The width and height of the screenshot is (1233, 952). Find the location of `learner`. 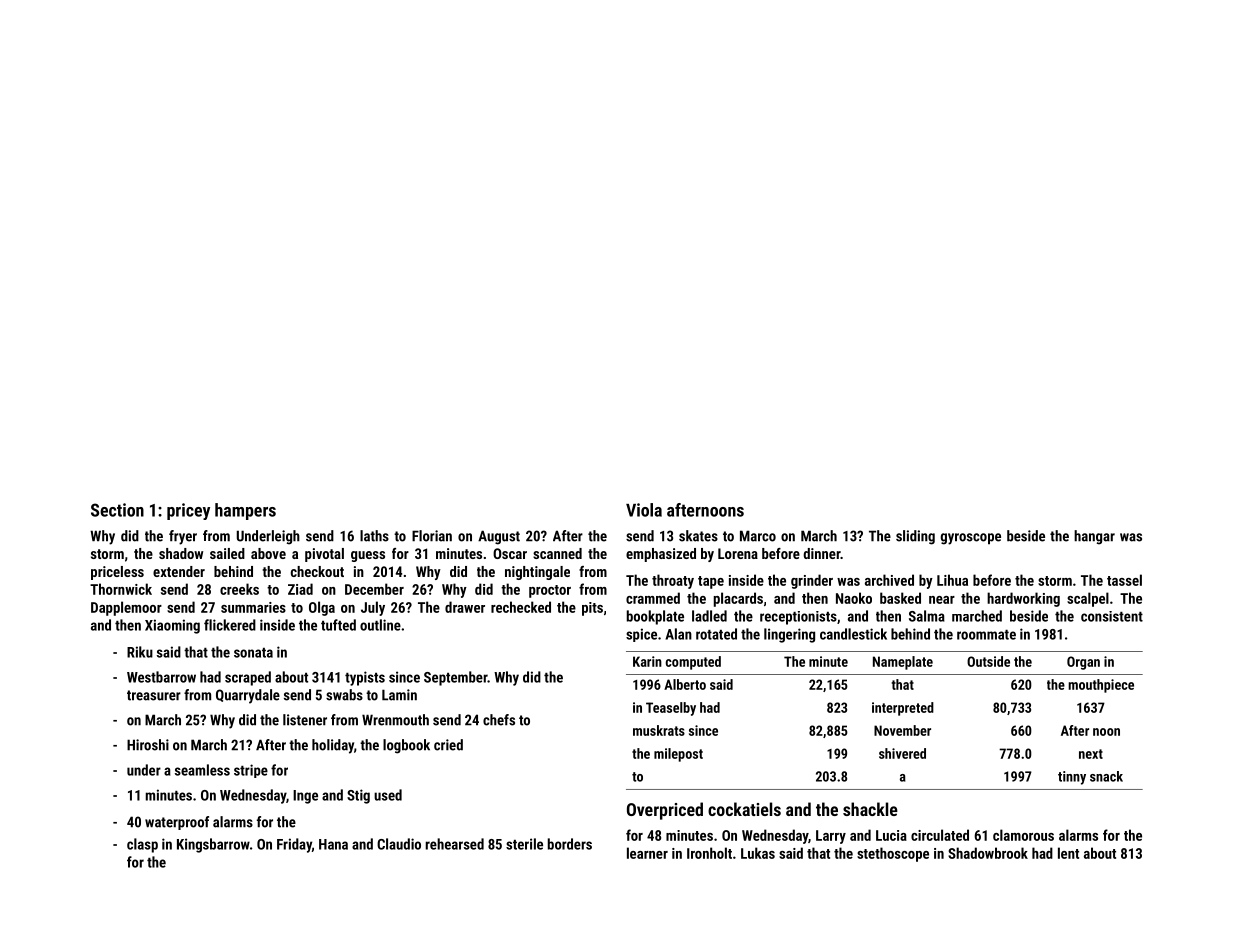

learner is located at coordinates (647, 853).
